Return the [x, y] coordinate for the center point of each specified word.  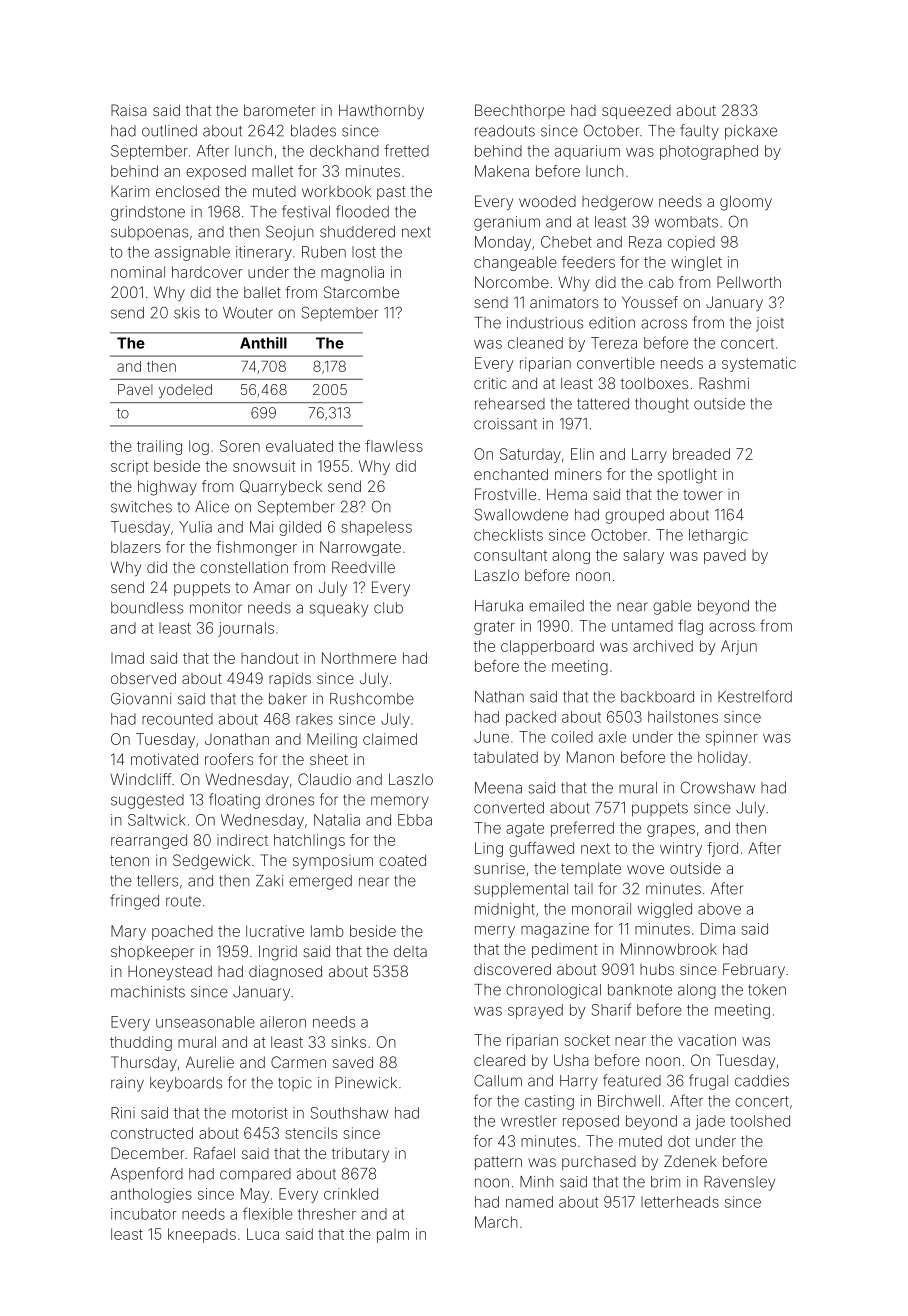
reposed [591, 1122]
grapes [671, 831]
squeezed [636, 112]
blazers [136, 547]
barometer [280, 110]
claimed [390, 739]
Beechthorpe [520, 111]
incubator [143, 1214]
